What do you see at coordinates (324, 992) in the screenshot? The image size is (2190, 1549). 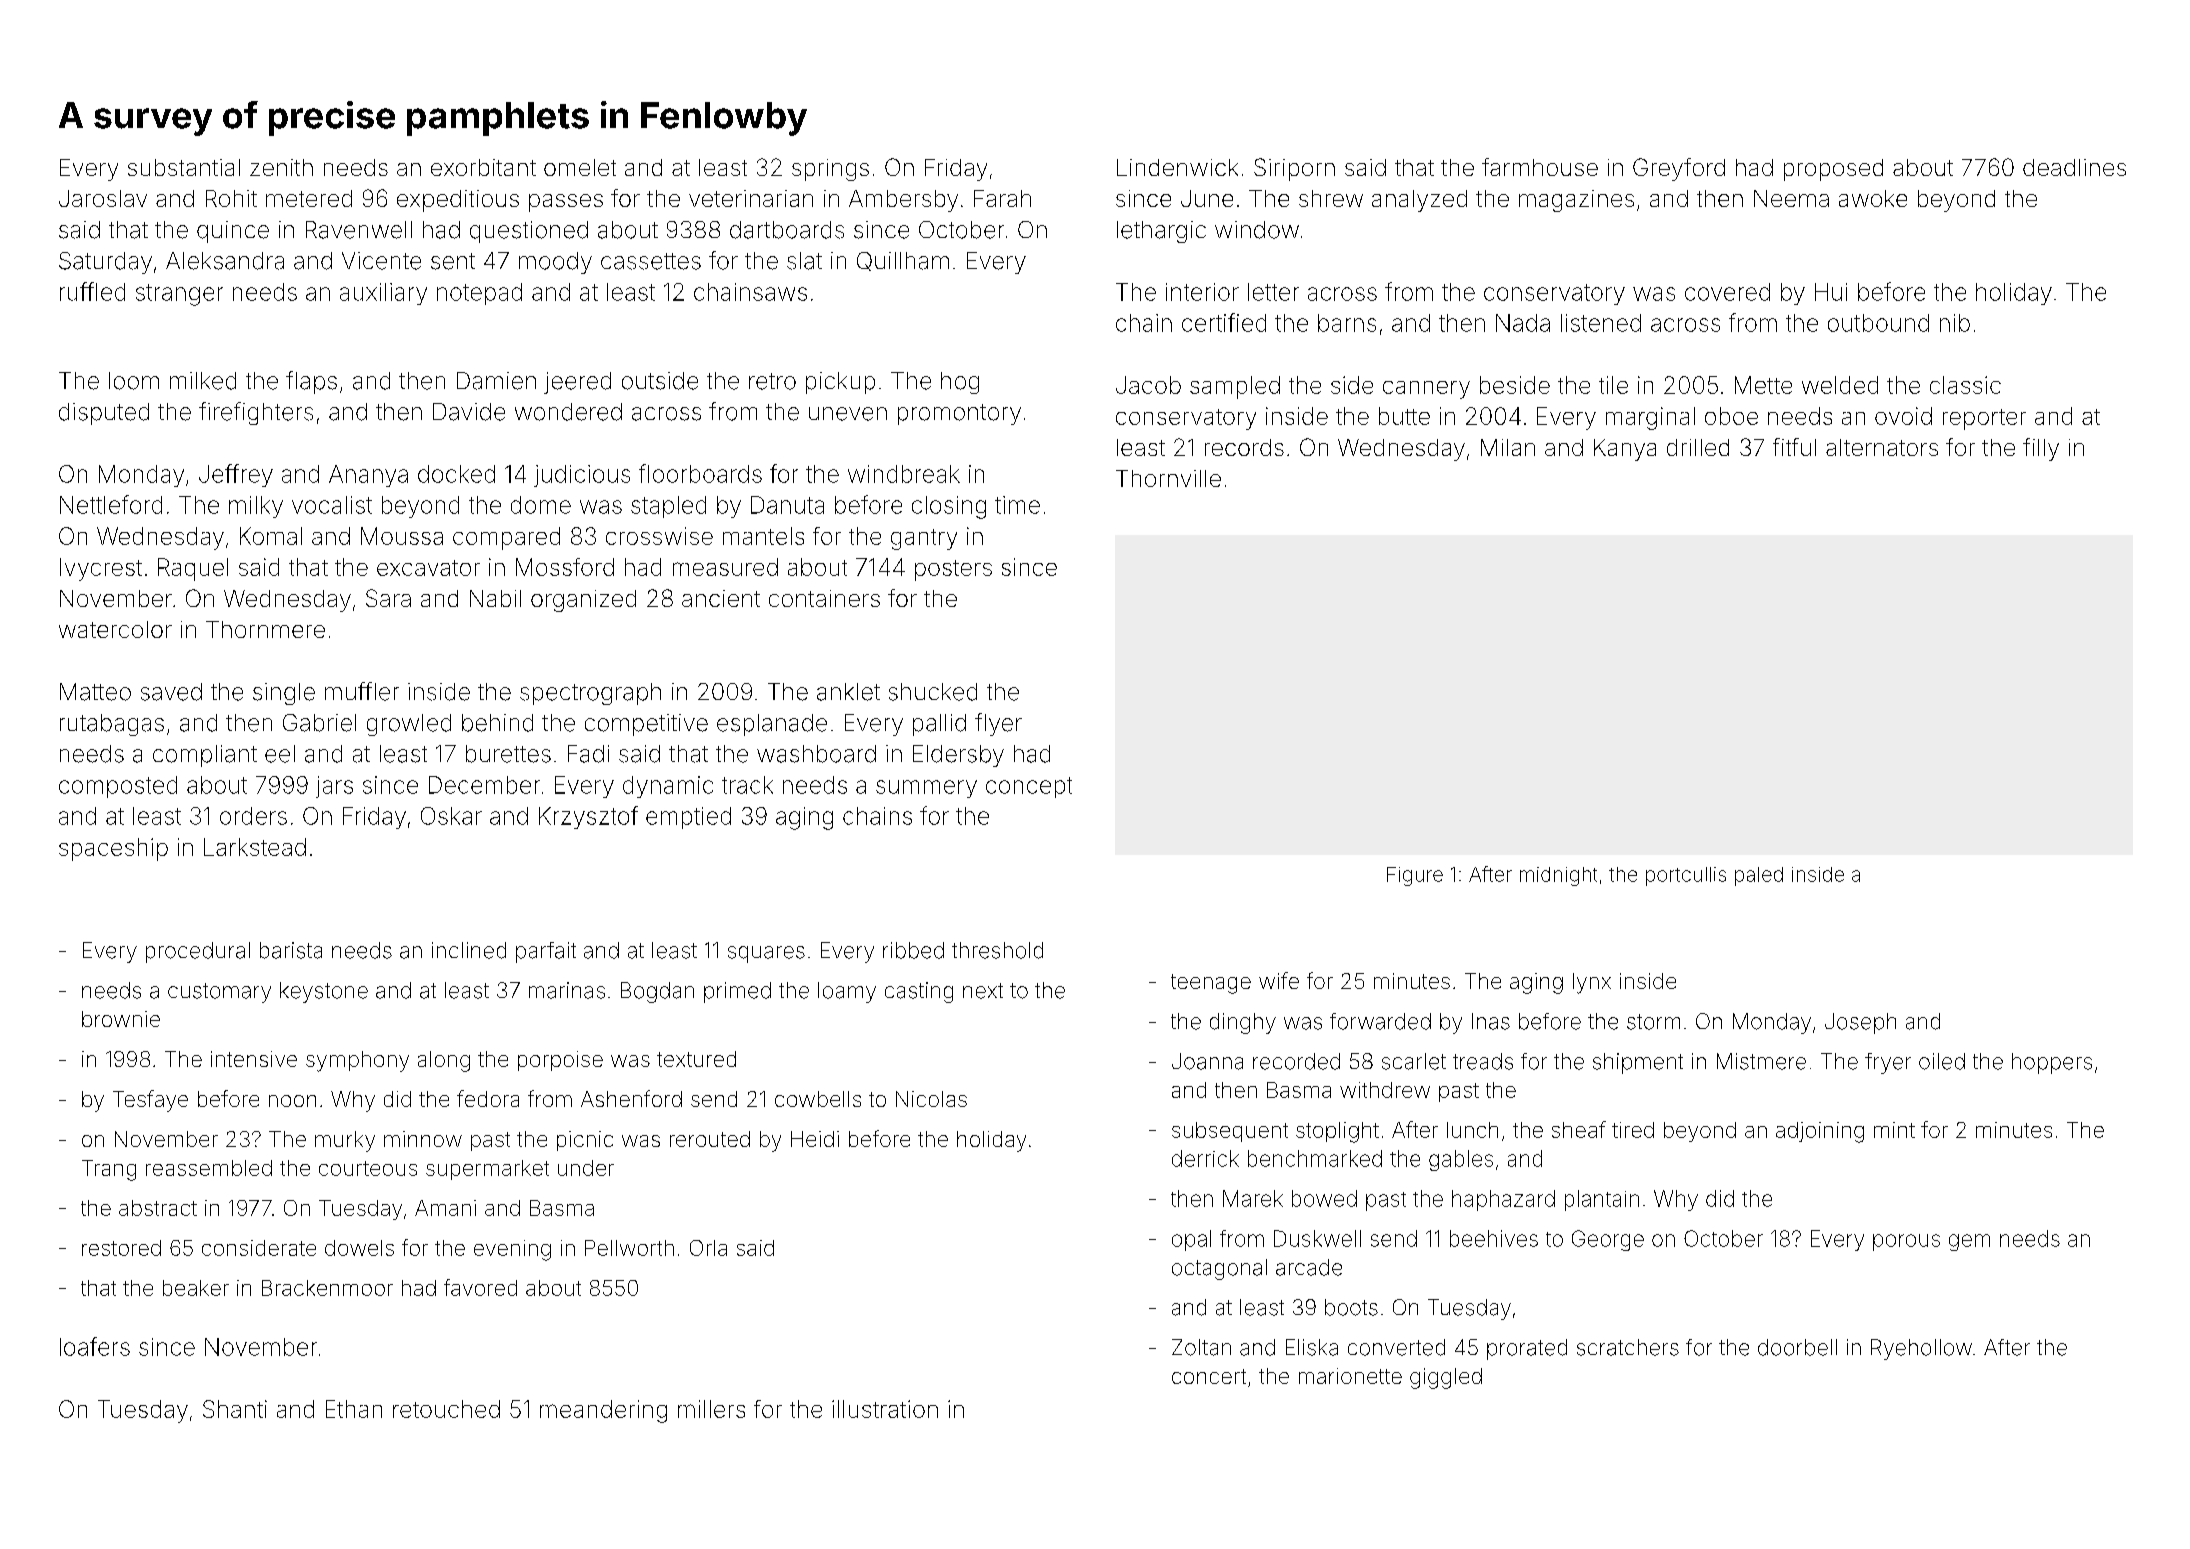 I see `keystone` at bounding box center [324, 992].
